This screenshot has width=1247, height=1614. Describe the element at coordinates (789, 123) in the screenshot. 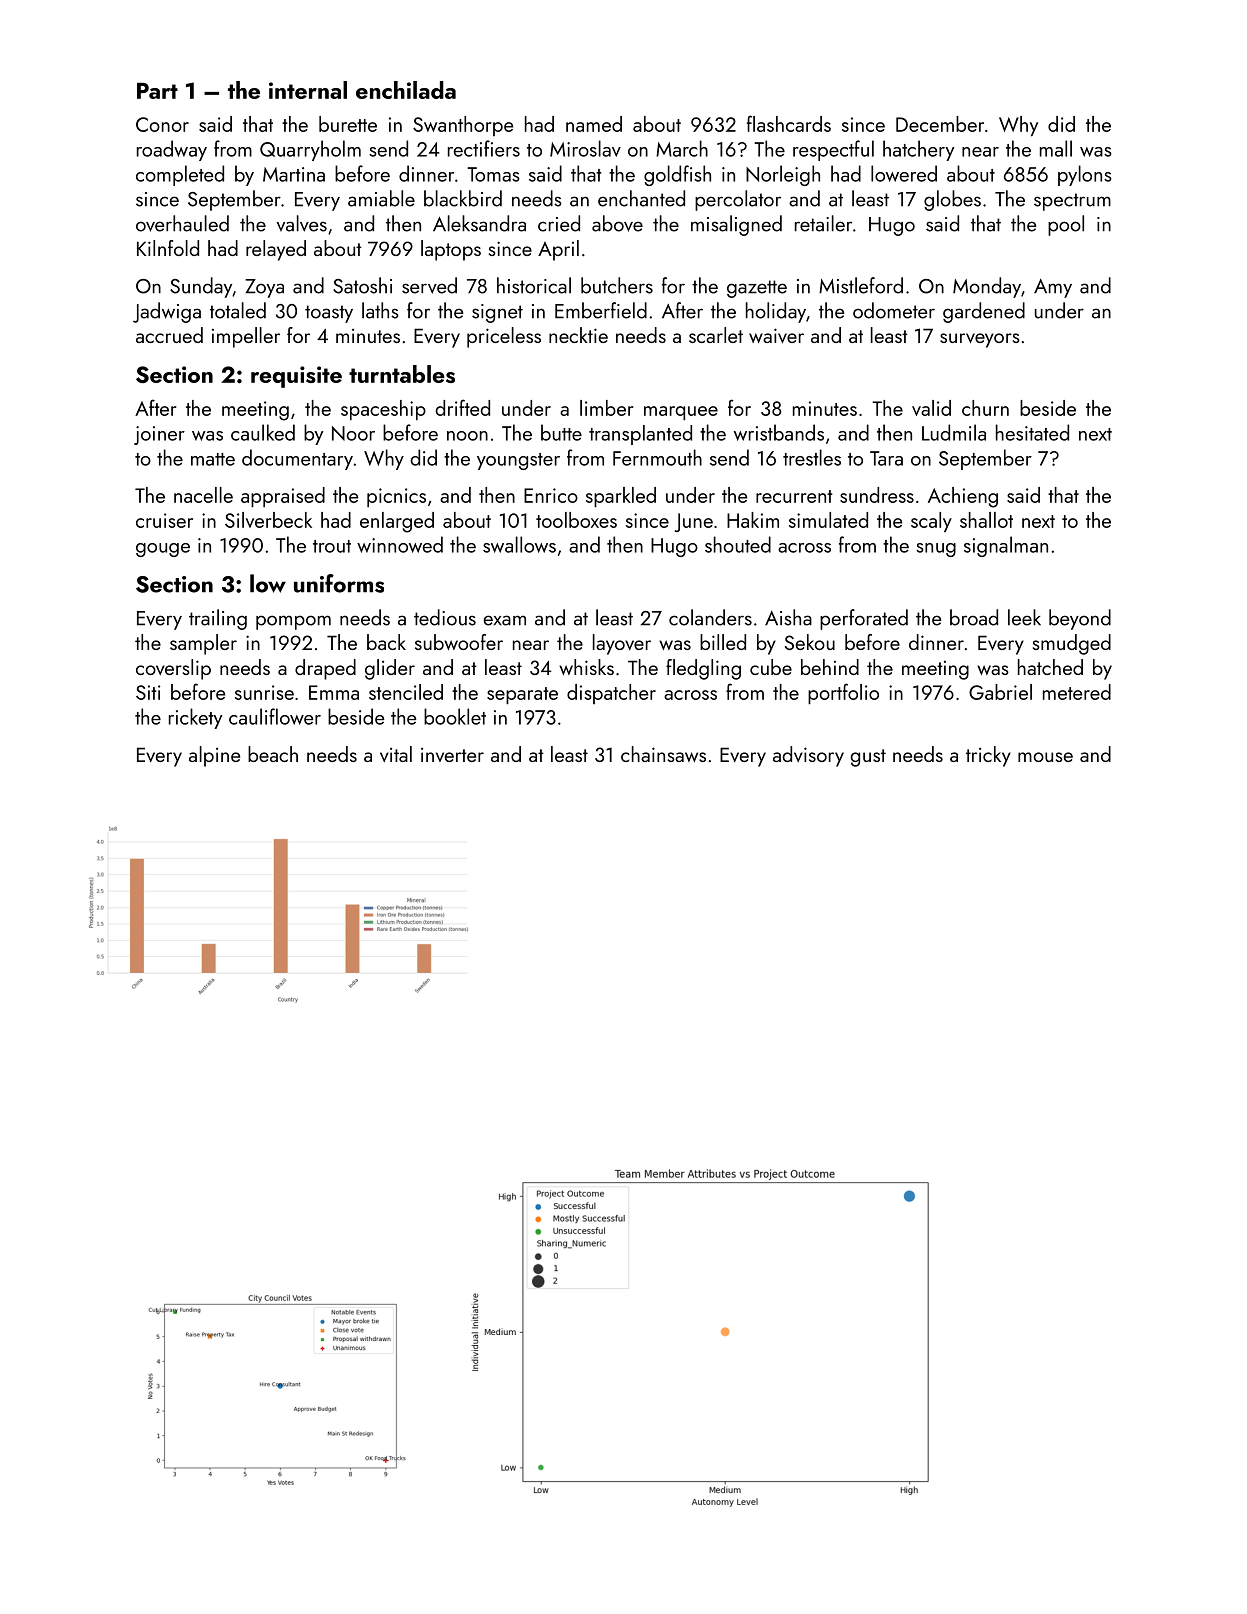

I see `flashcards` at that location.
